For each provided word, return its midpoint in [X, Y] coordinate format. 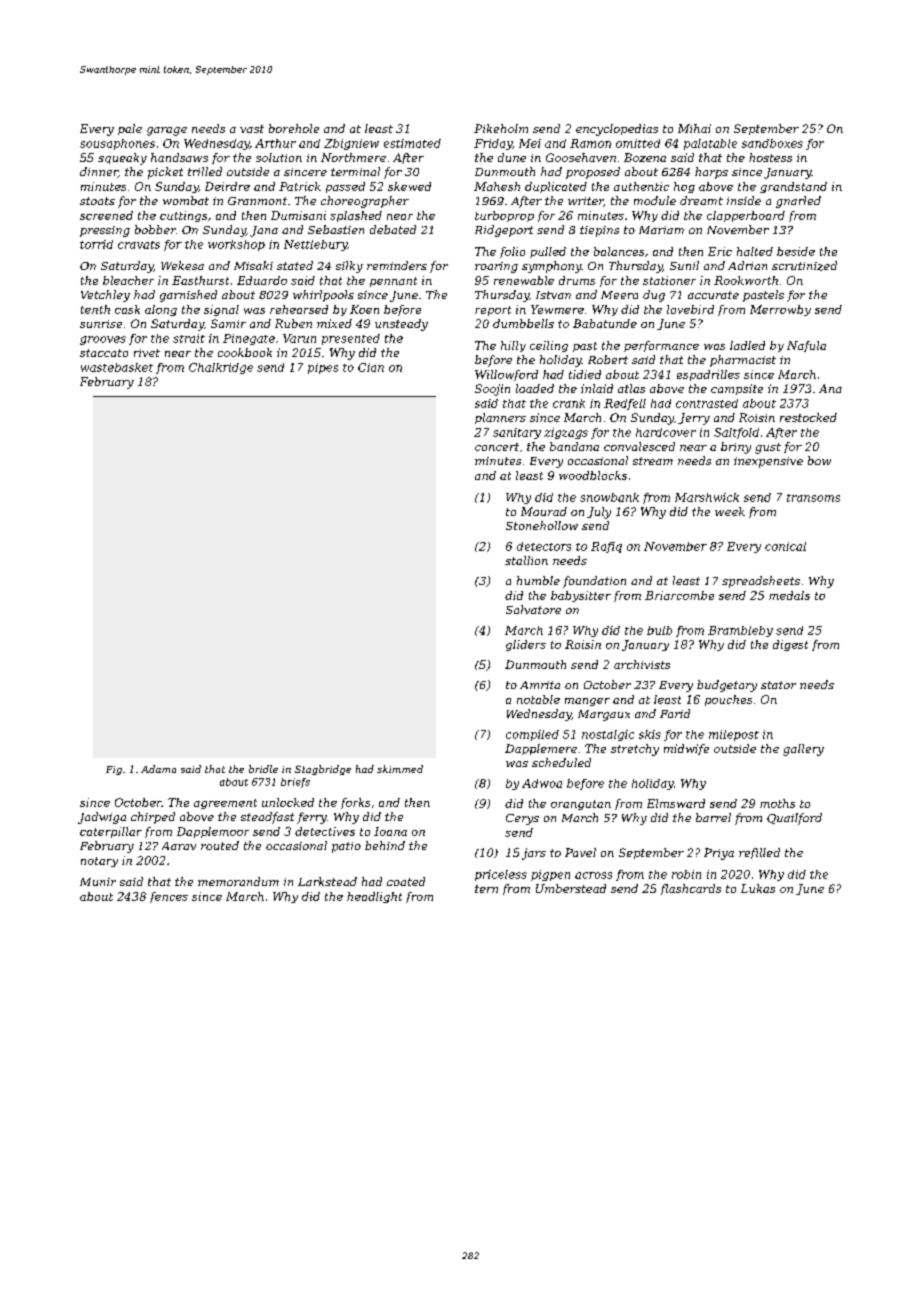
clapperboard [746, 216]
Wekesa [182, 265]
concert [497, 447]
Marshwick [707, 497]
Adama [158, 769]
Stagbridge [323, 770]
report [493, 311]
